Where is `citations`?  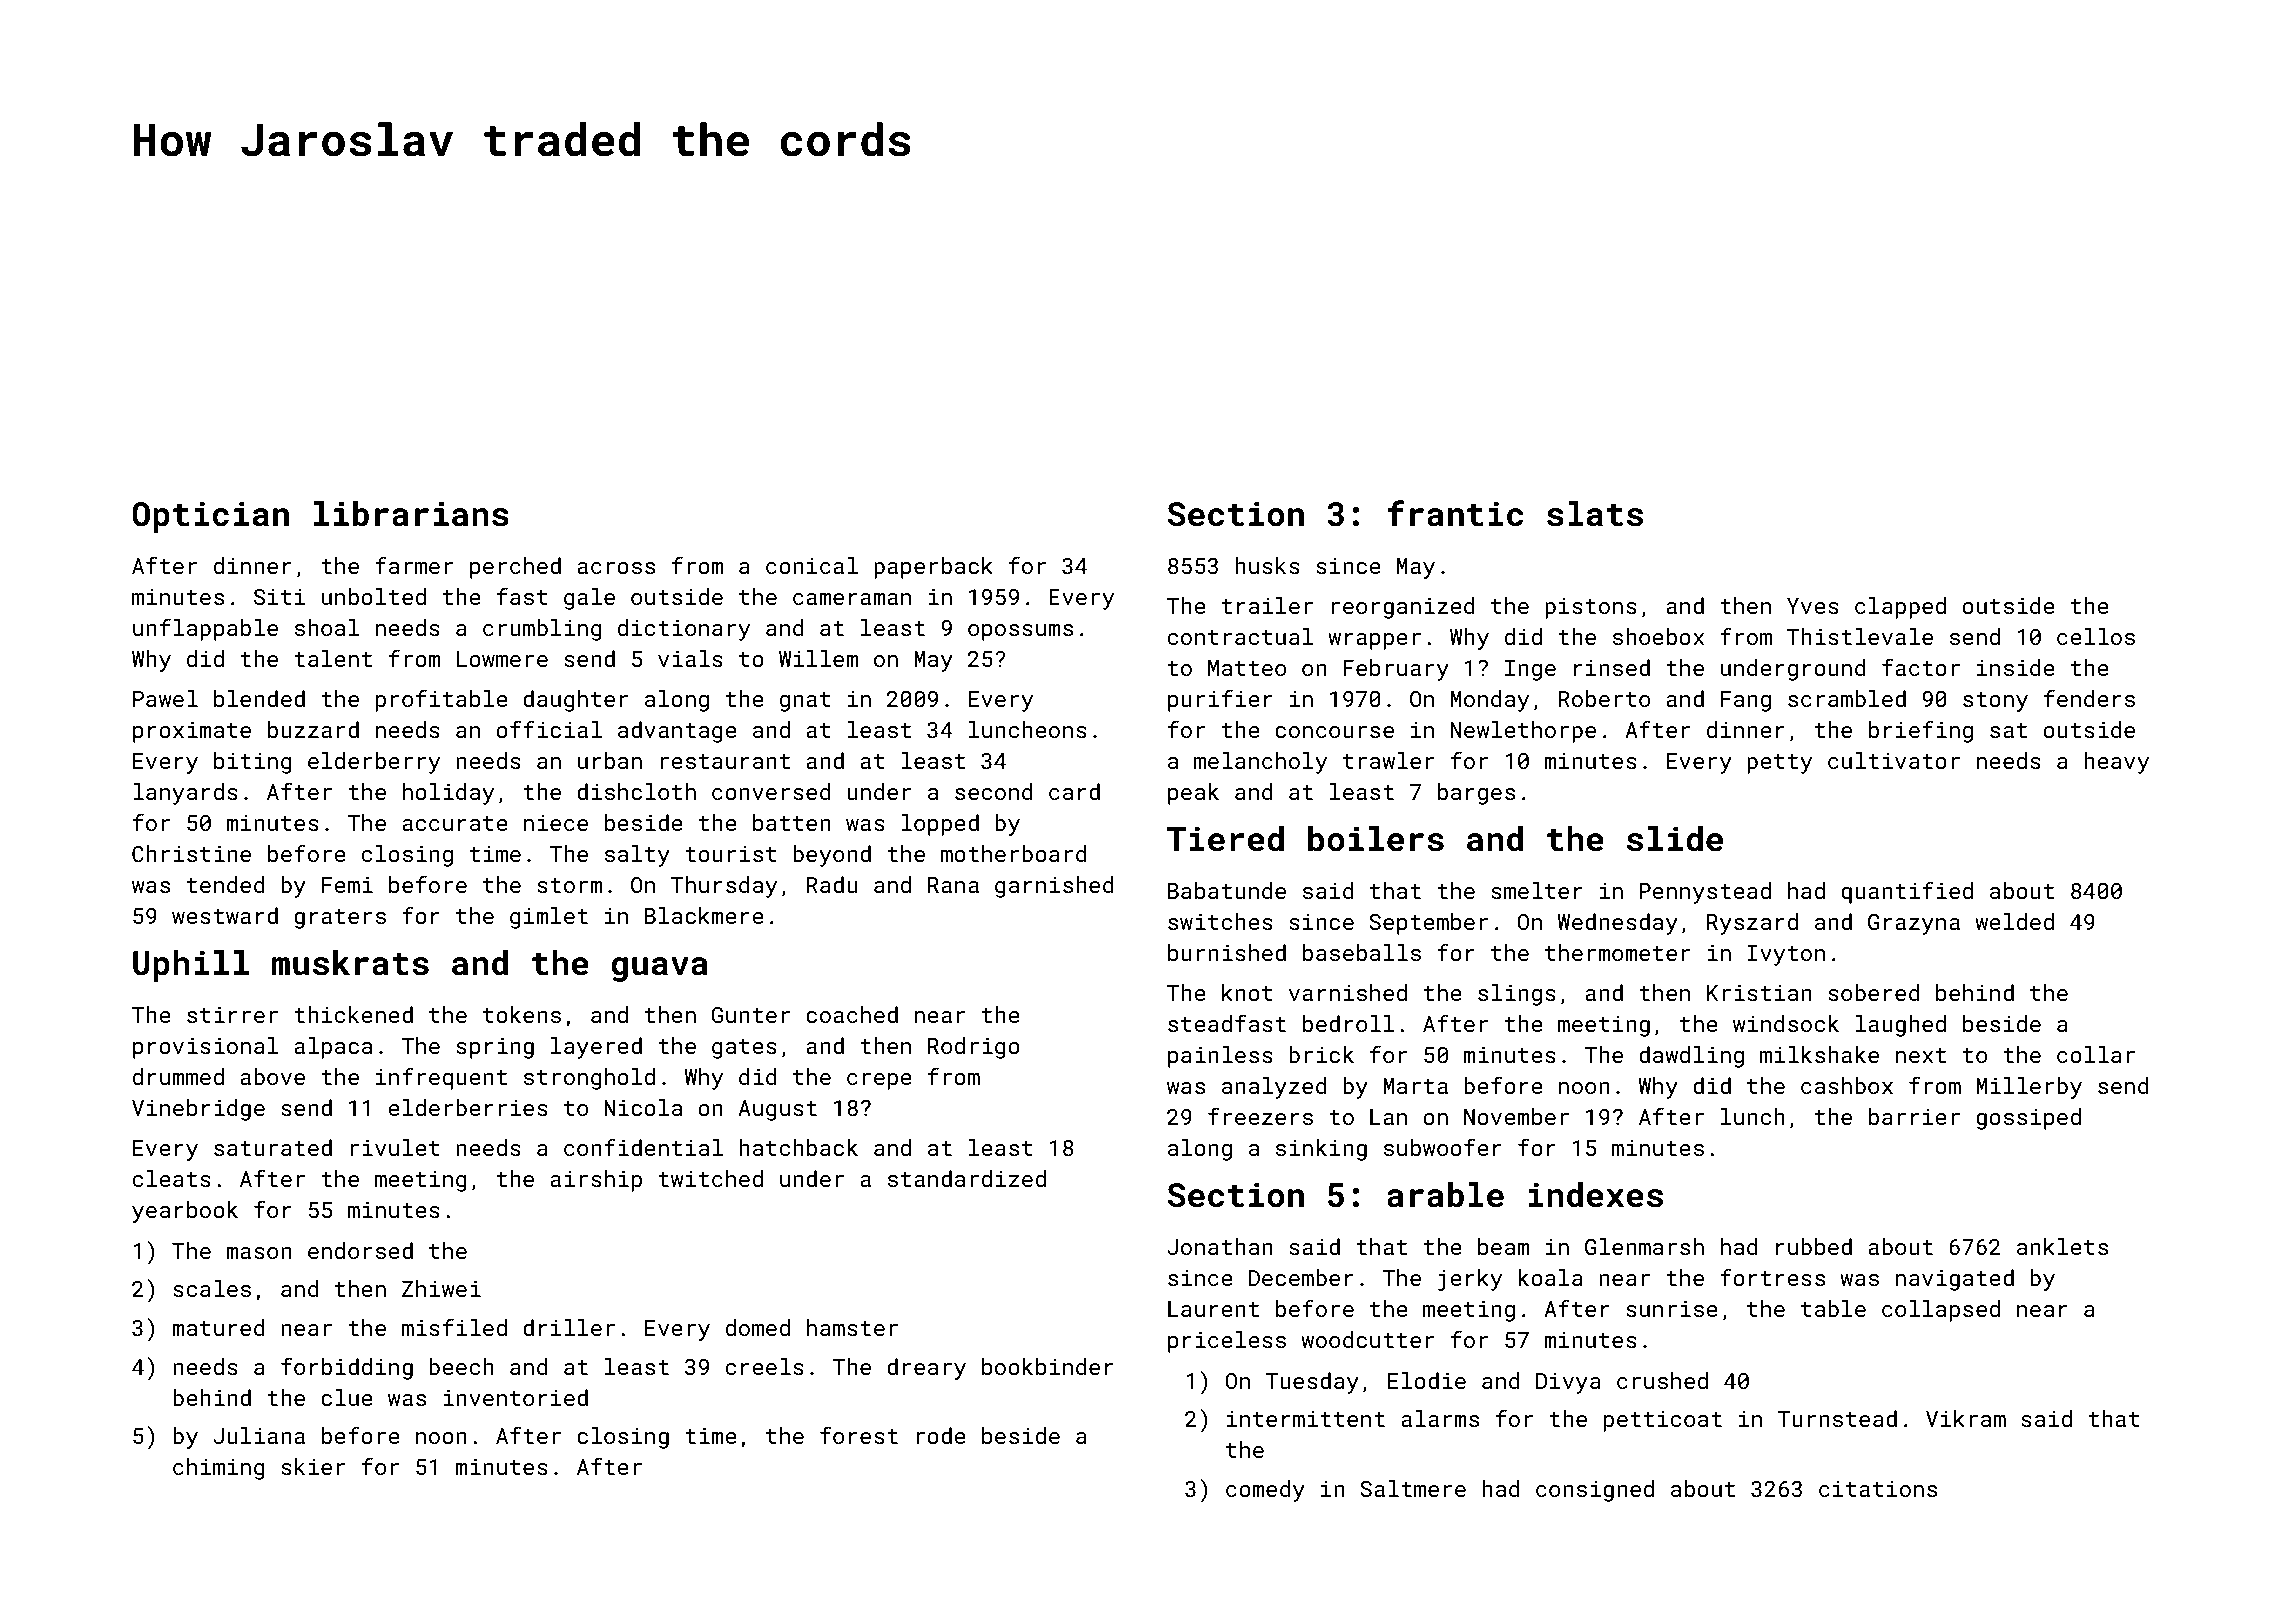
citations is located at coordinates (1878, 1489).
